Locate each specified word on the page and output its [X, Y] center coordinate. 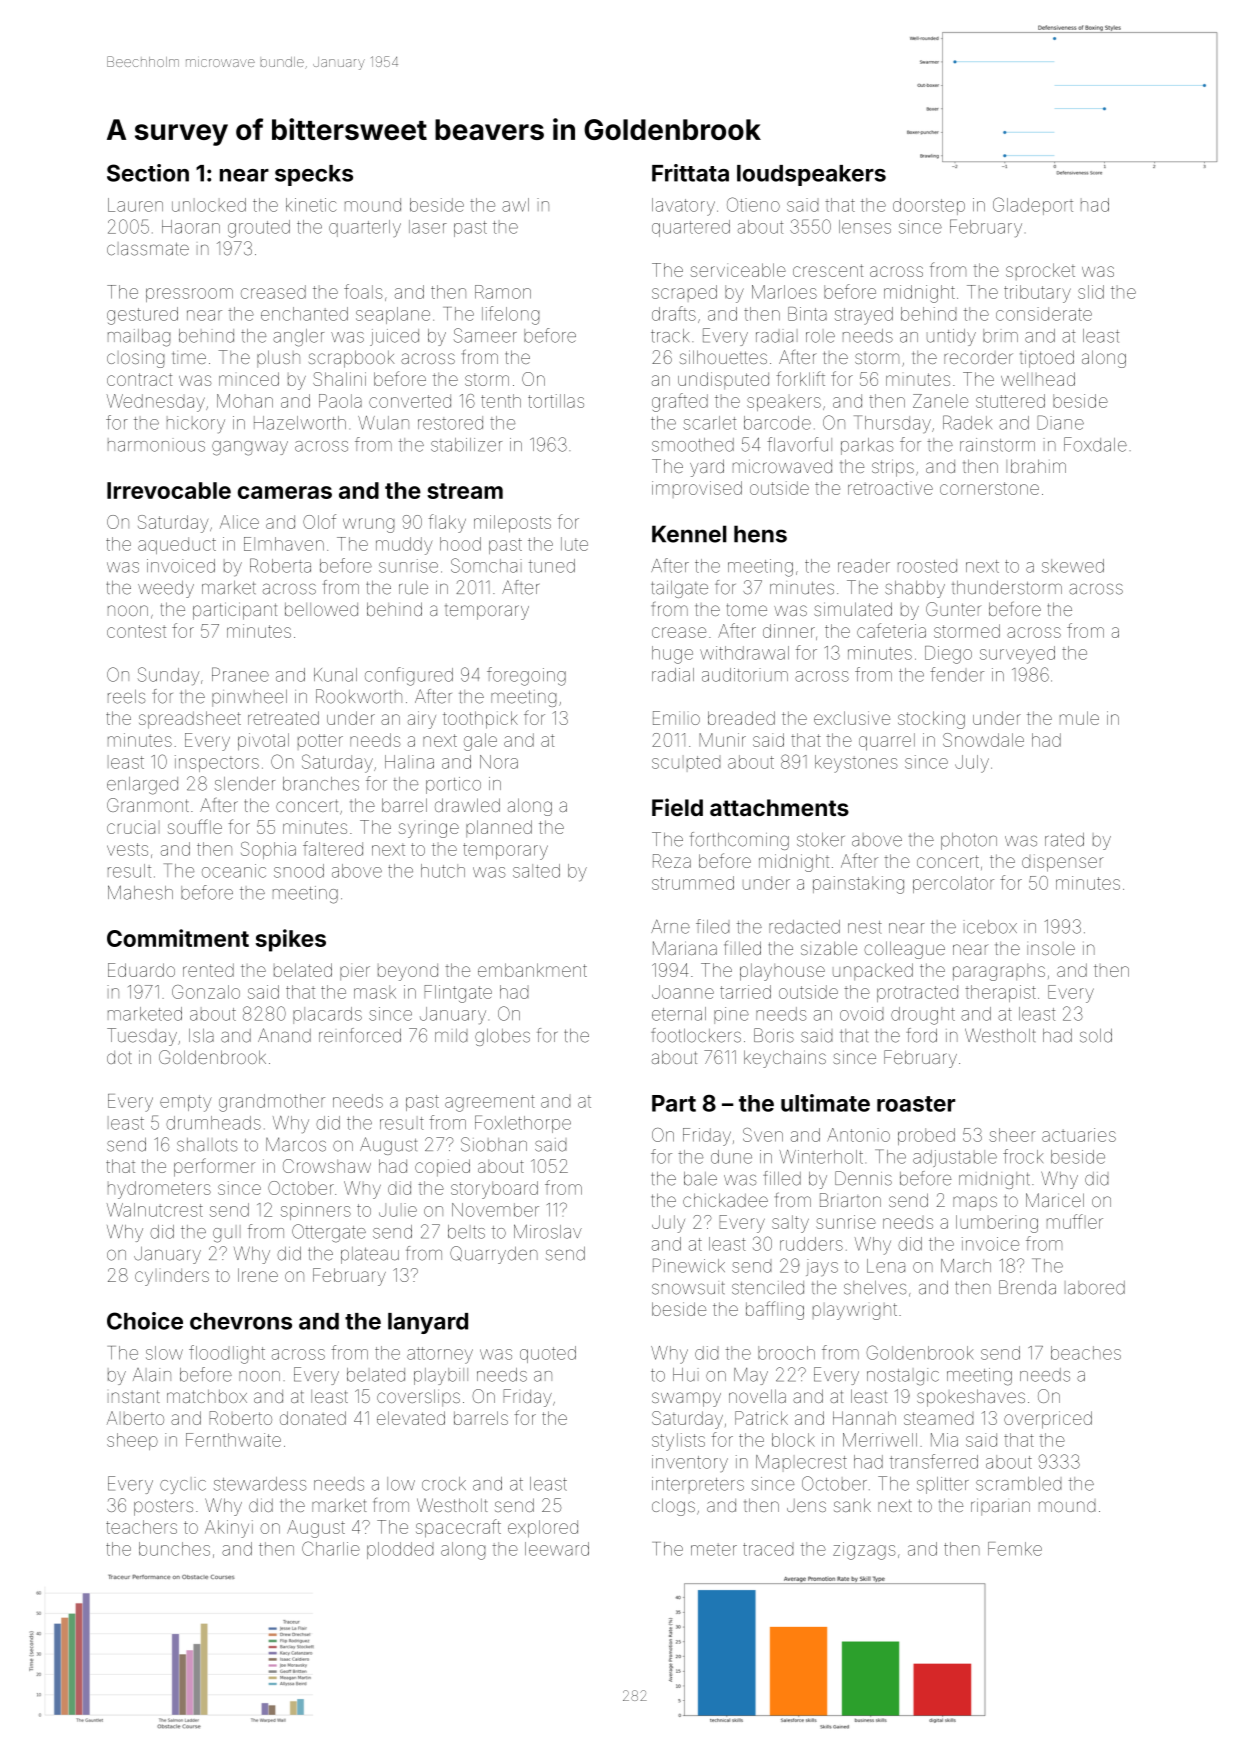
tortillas [556, 401]
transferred [934, 1461]
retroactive [890, 488]
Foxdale [1095, 444]
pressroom [189, 295]
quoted [548, 1354]
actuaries [1079, 1135]
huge [672, 655]
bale [700, 1179]
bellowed [321, 609]
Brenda [1027, 1287]
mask [375, 992]
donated [313, 1418]
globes [502, 1037]
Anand [284, 1035]
